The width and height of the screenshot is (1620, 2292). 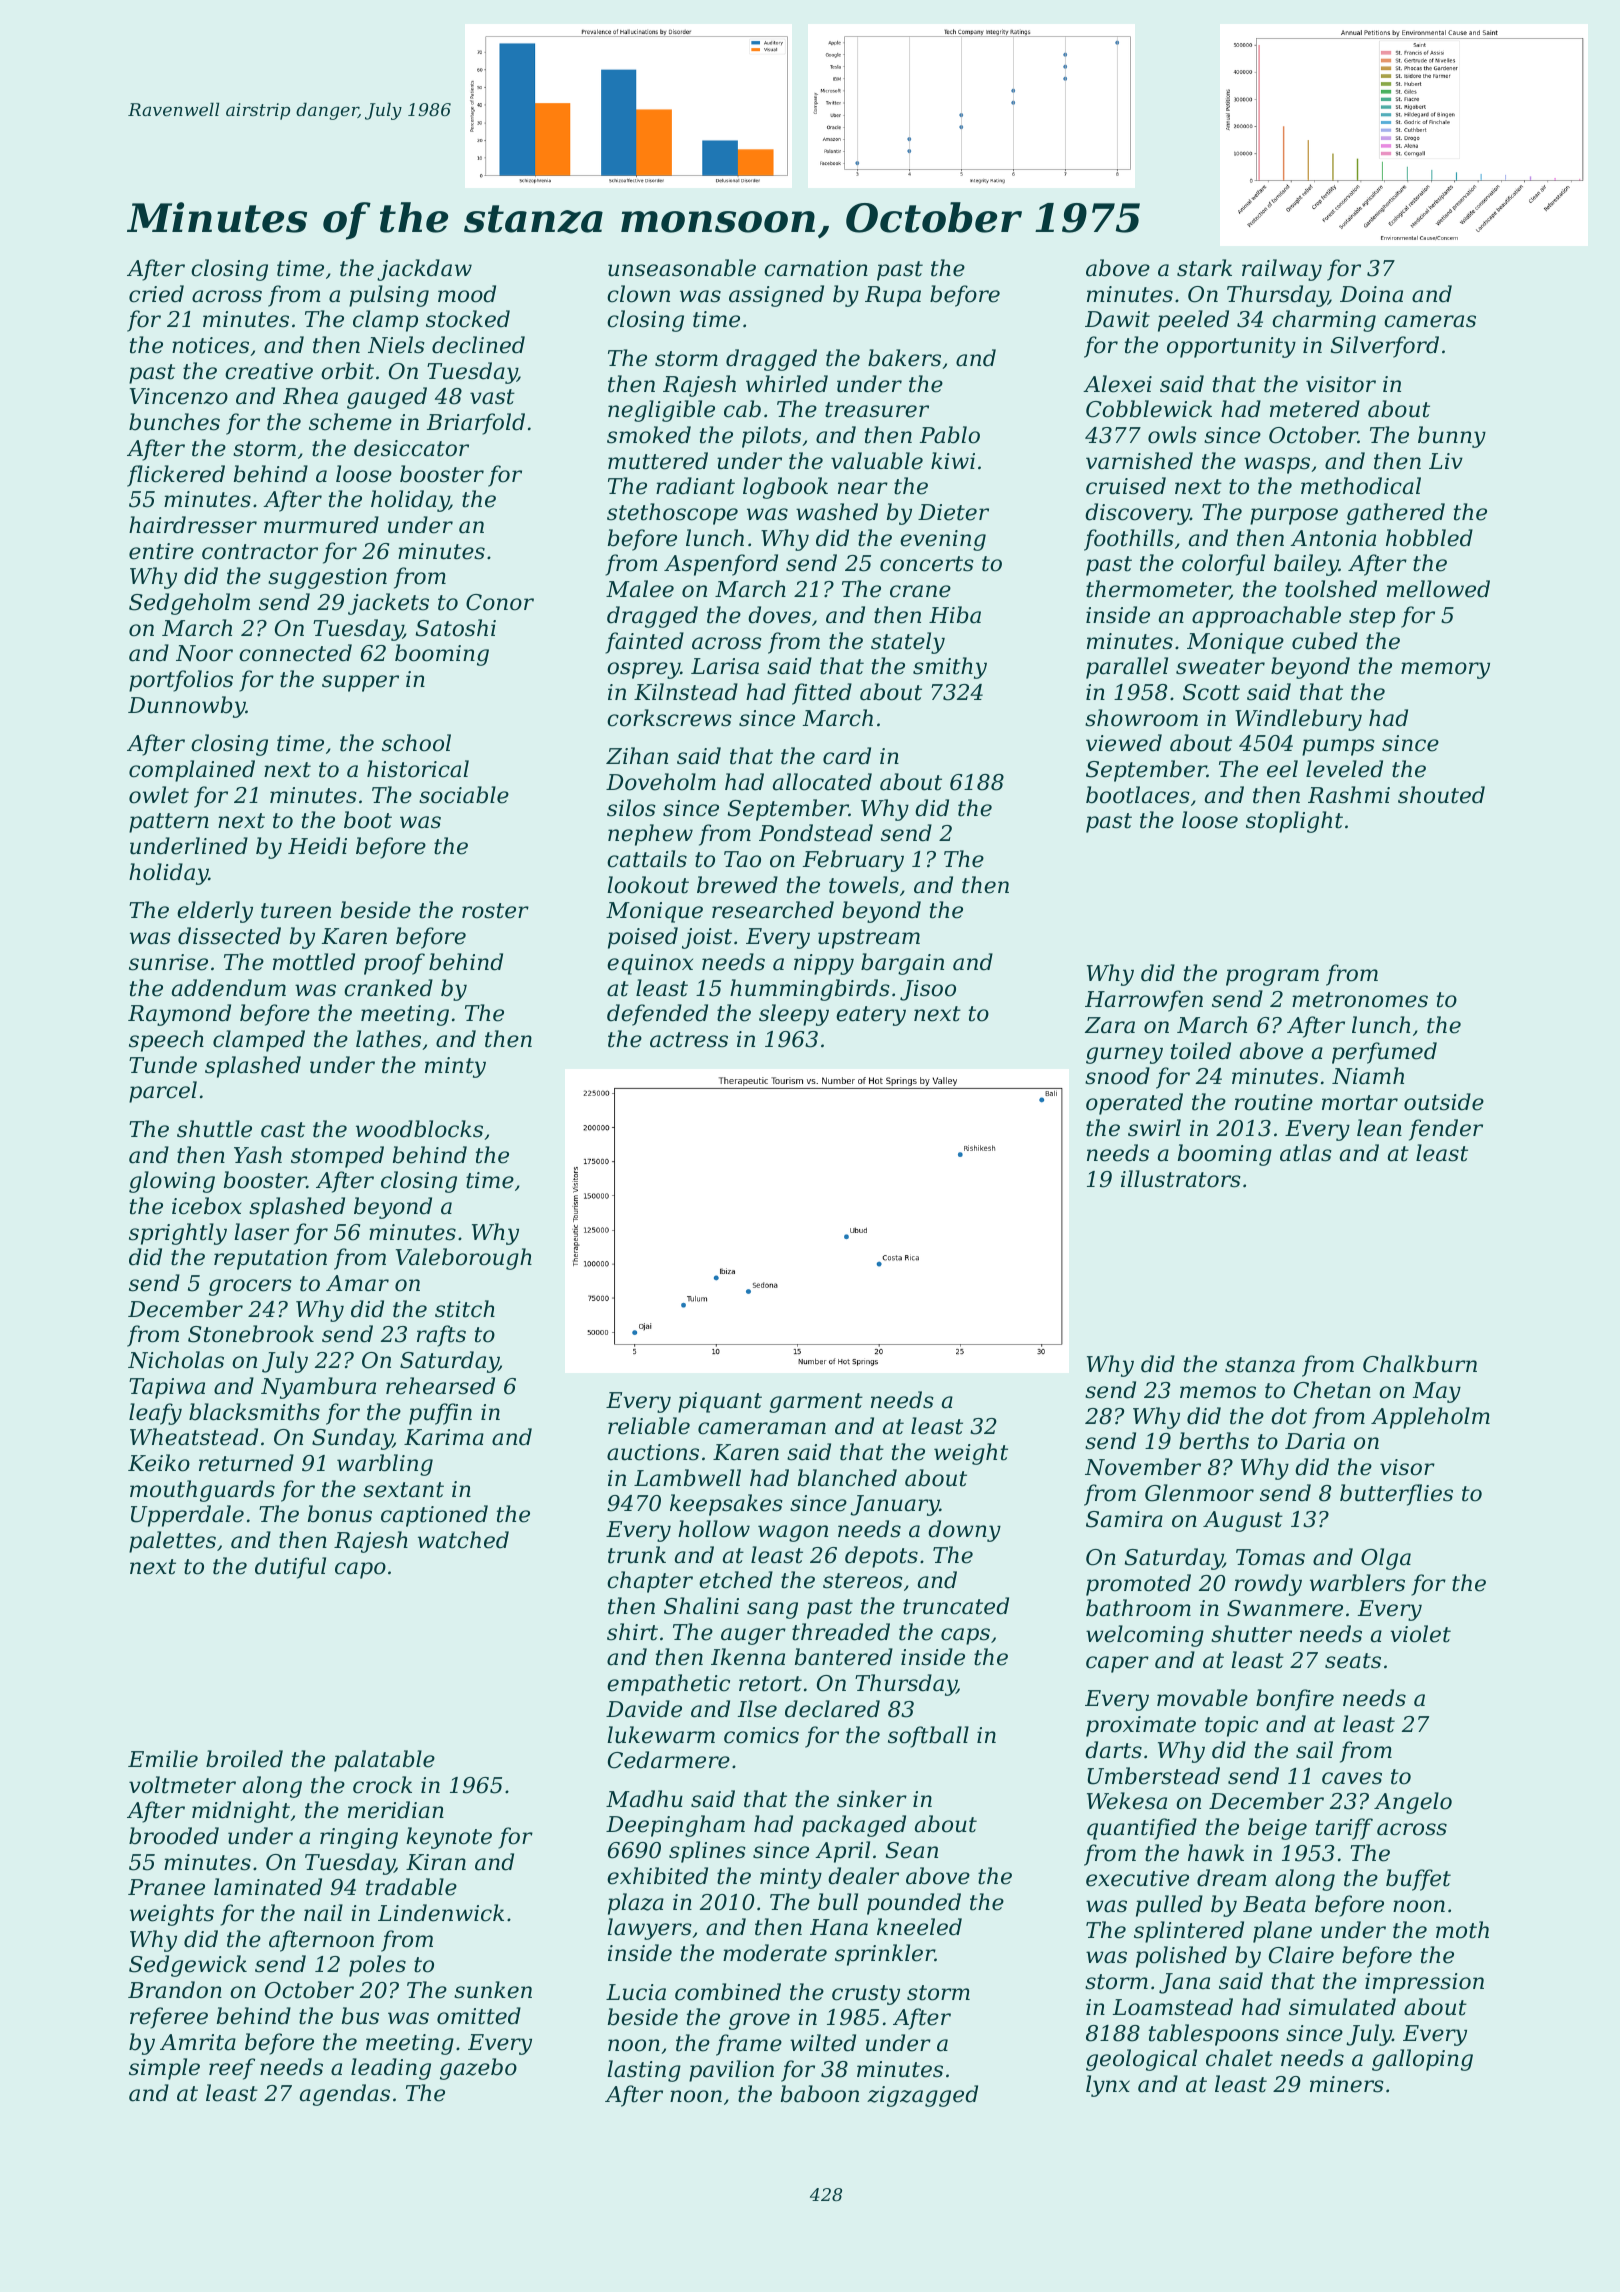 What do you see at coordinates (922, 2096) in the screenshot?
I see `zigzagged` at bounding box center [922, 2096].
